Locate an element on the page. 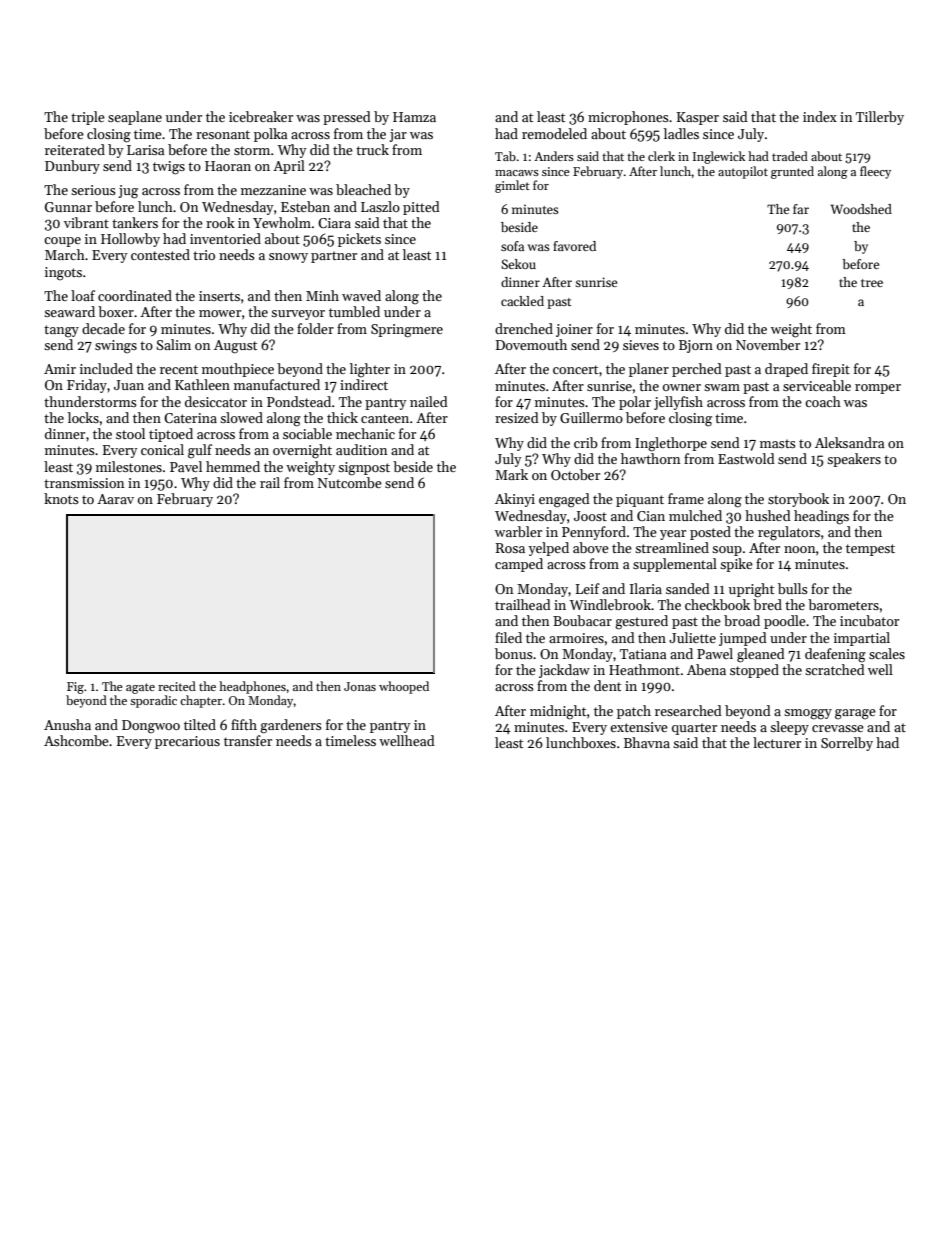 Image resolution: width=952 pixels, height=1233 pixels. patch is located at coordinates (634, 712).
